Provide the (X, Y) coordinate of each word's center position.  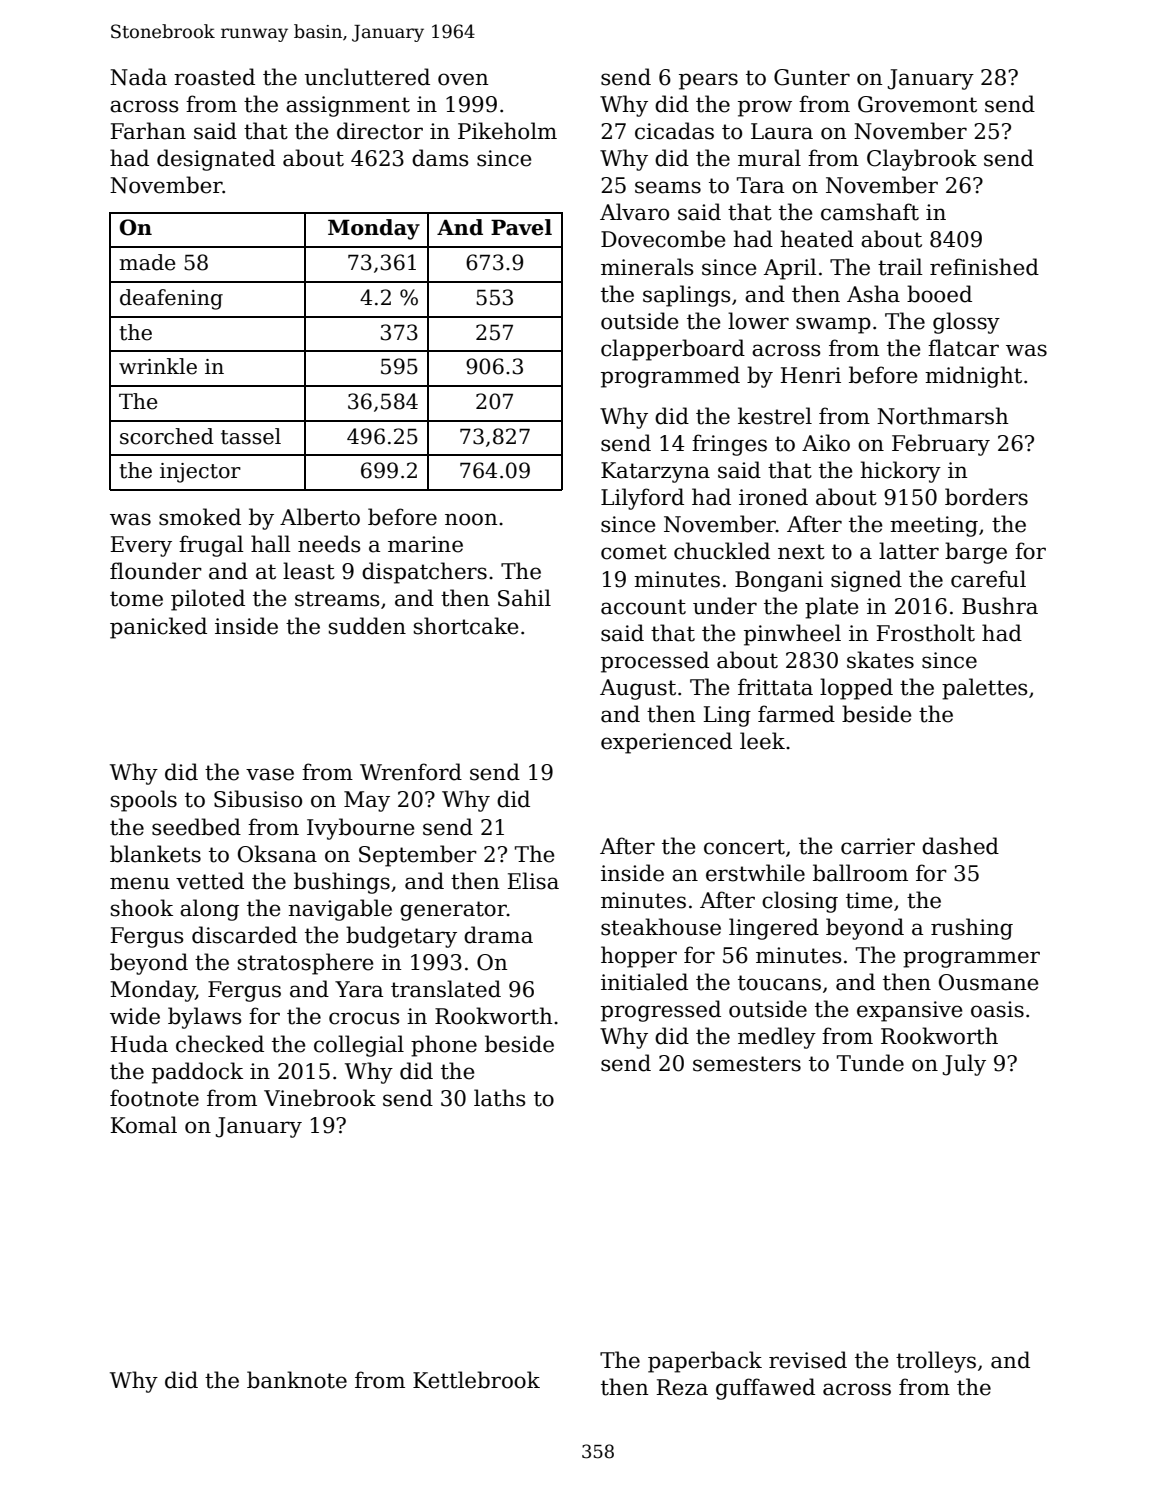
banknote (297, 1380)
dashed (960, 846)
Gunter (812, 77)
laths (499, 1098)
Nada (138, 77)
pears (708, 81)
